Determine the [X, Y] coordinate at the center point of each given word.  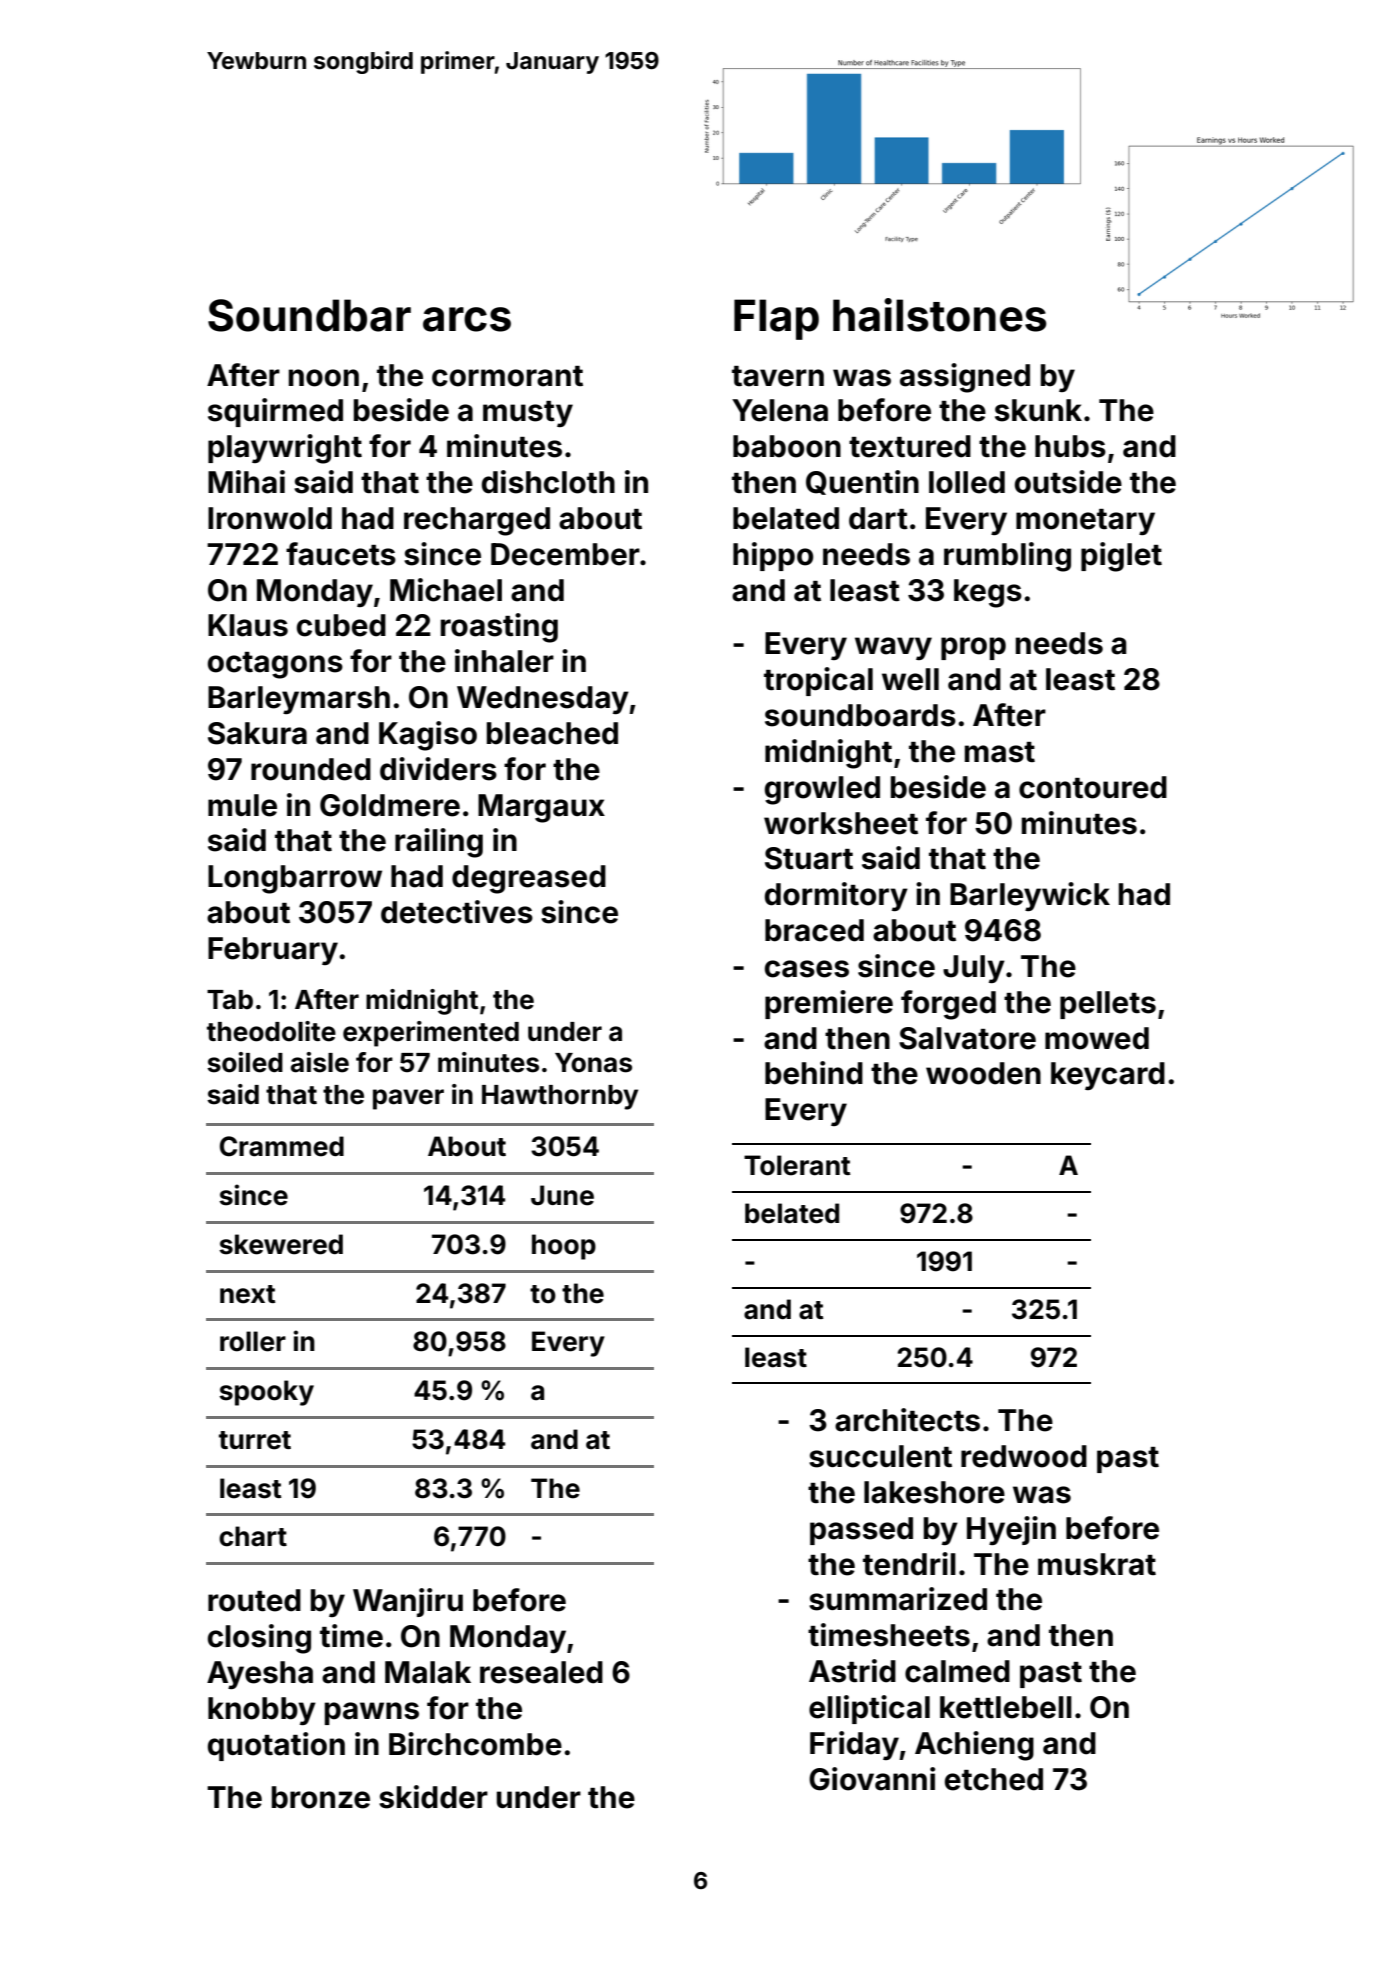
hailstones [940, 315]
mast [1000, 752]
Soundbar [309, 315]
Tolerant [797, 1165]
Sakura [257, 733]
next [248, 1294]
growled [822, 790]
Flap [776, 319]
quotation [276, 1746]
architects [907, 1420]
